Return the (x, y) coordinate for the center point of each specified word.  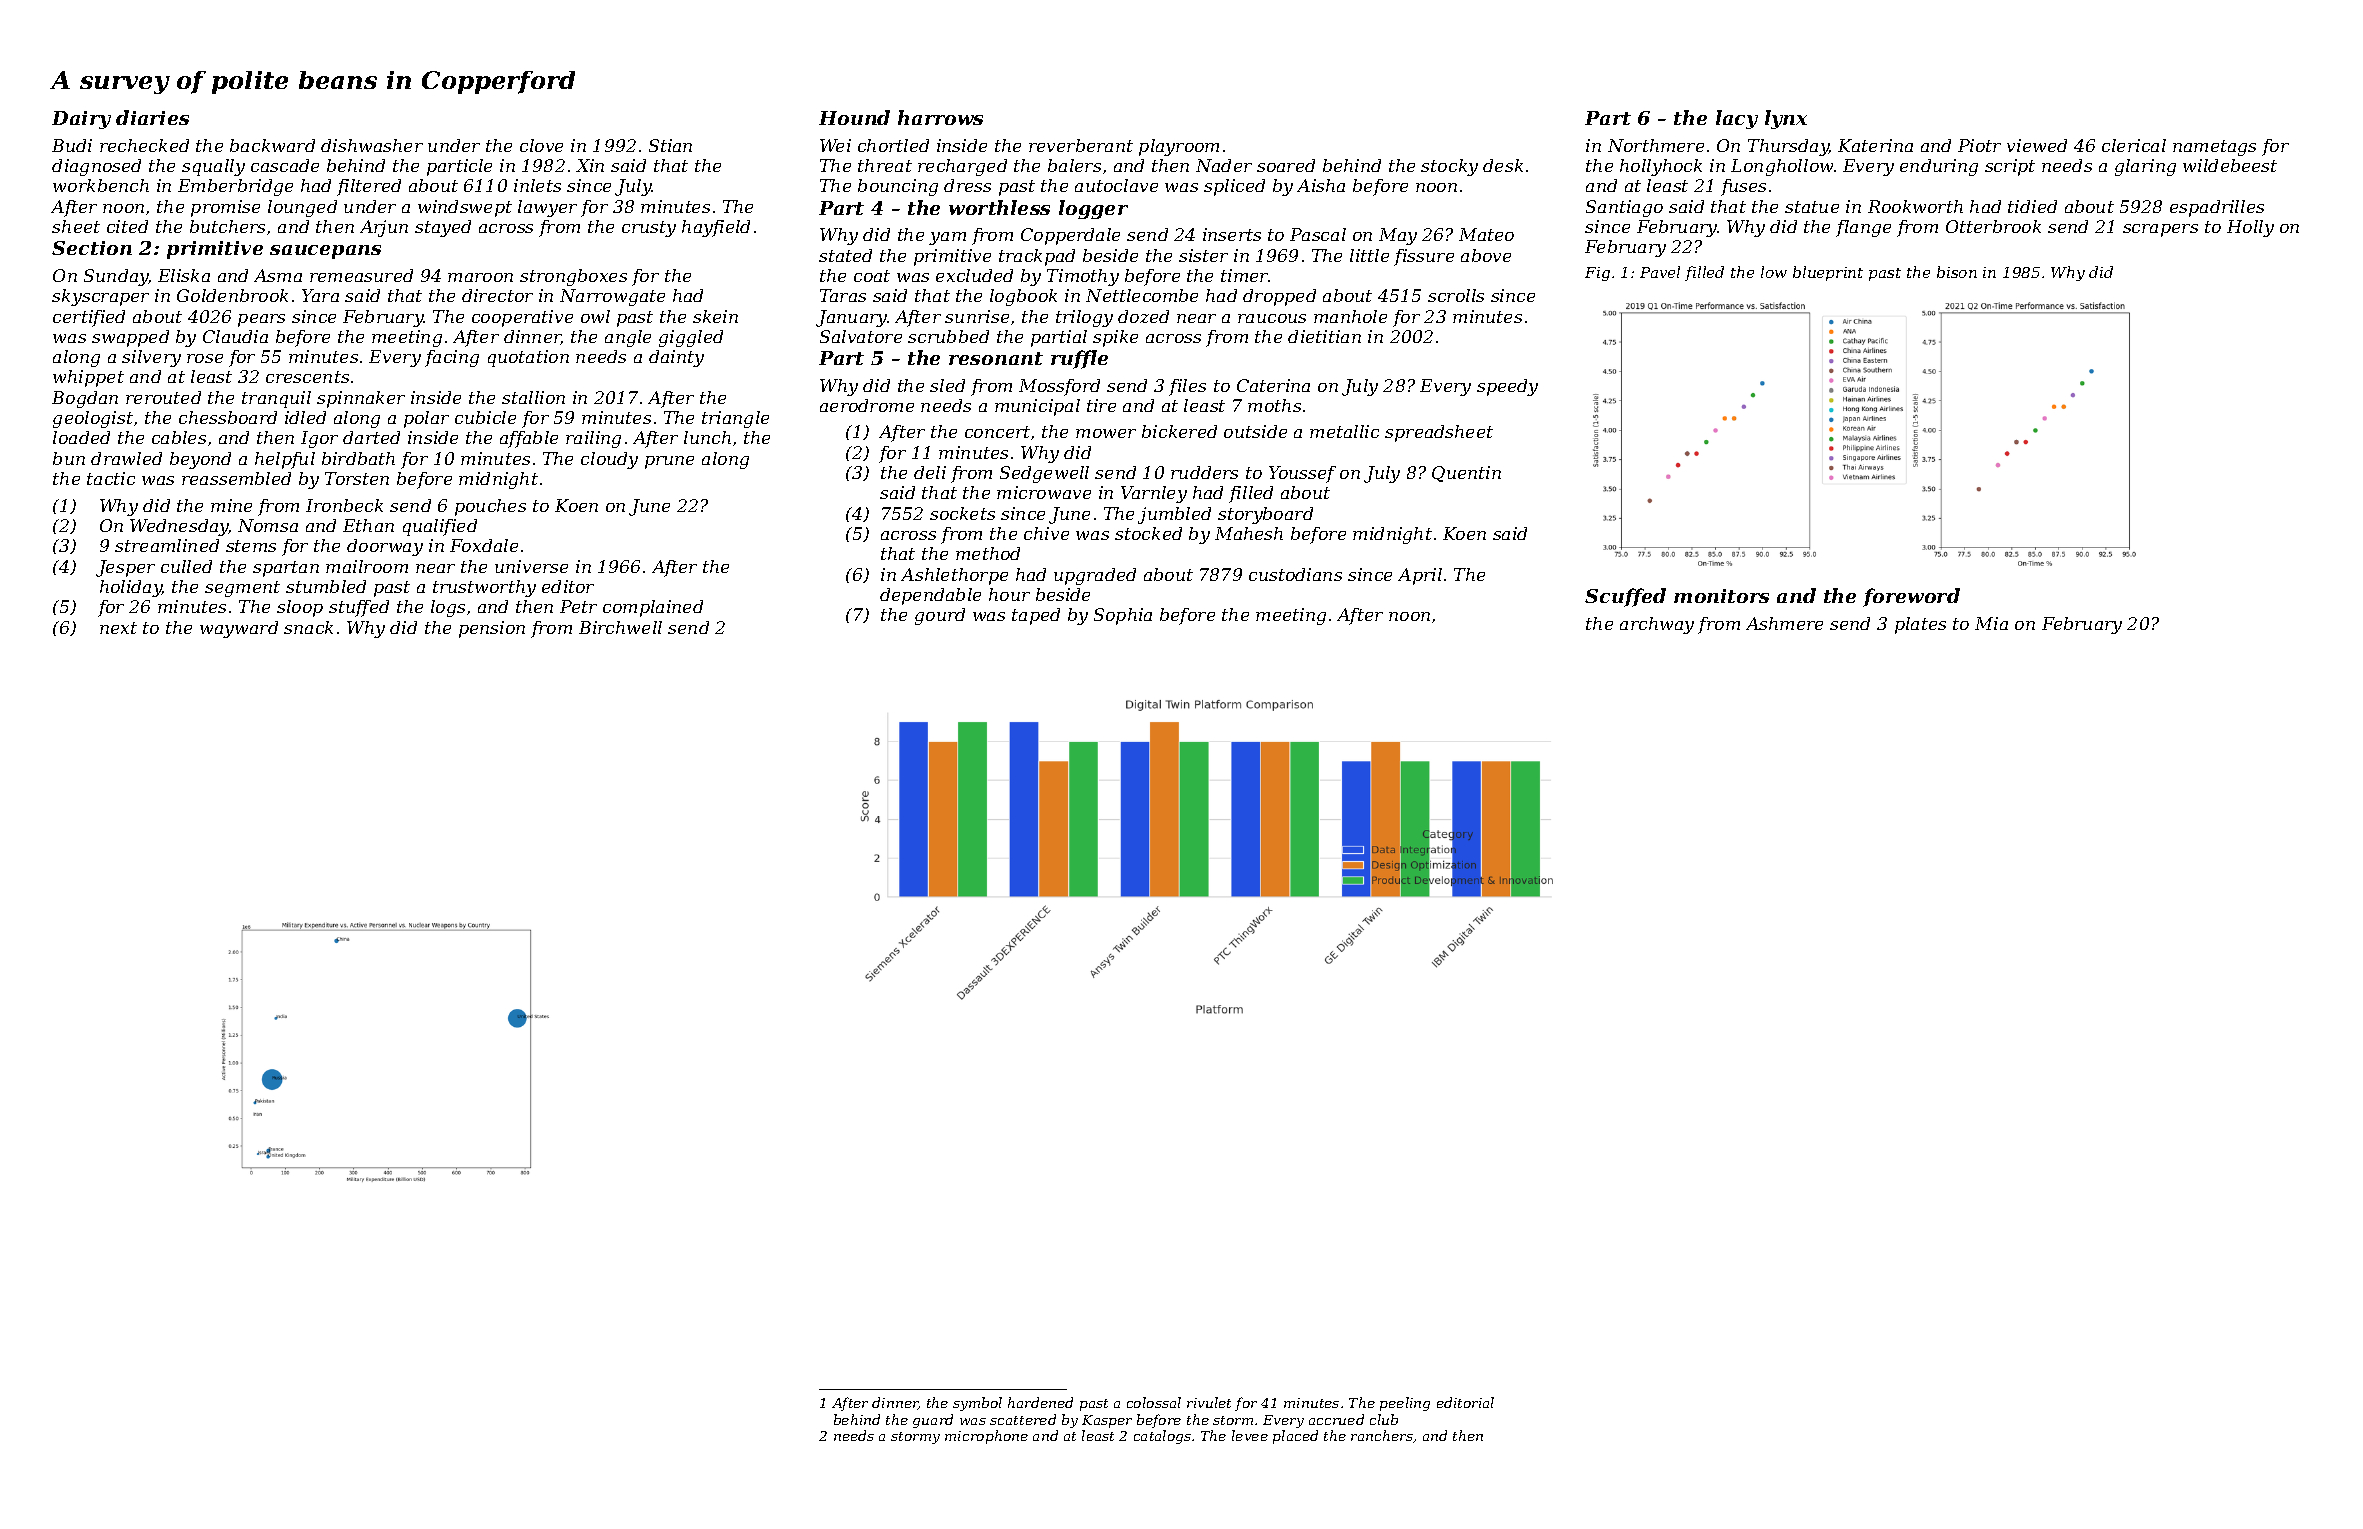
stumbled (326, 586)
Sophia (1123, 616)
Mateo (1486, 234)
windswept (465, 208)
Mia (1991, 623)
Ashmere (1784, 623)
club (1384, 1419)
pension (492, 629)
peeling (1405, 1404)
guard (933, 1421)
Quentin (1466, 474)
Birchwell (620, 627)
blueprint (1828, 273)
